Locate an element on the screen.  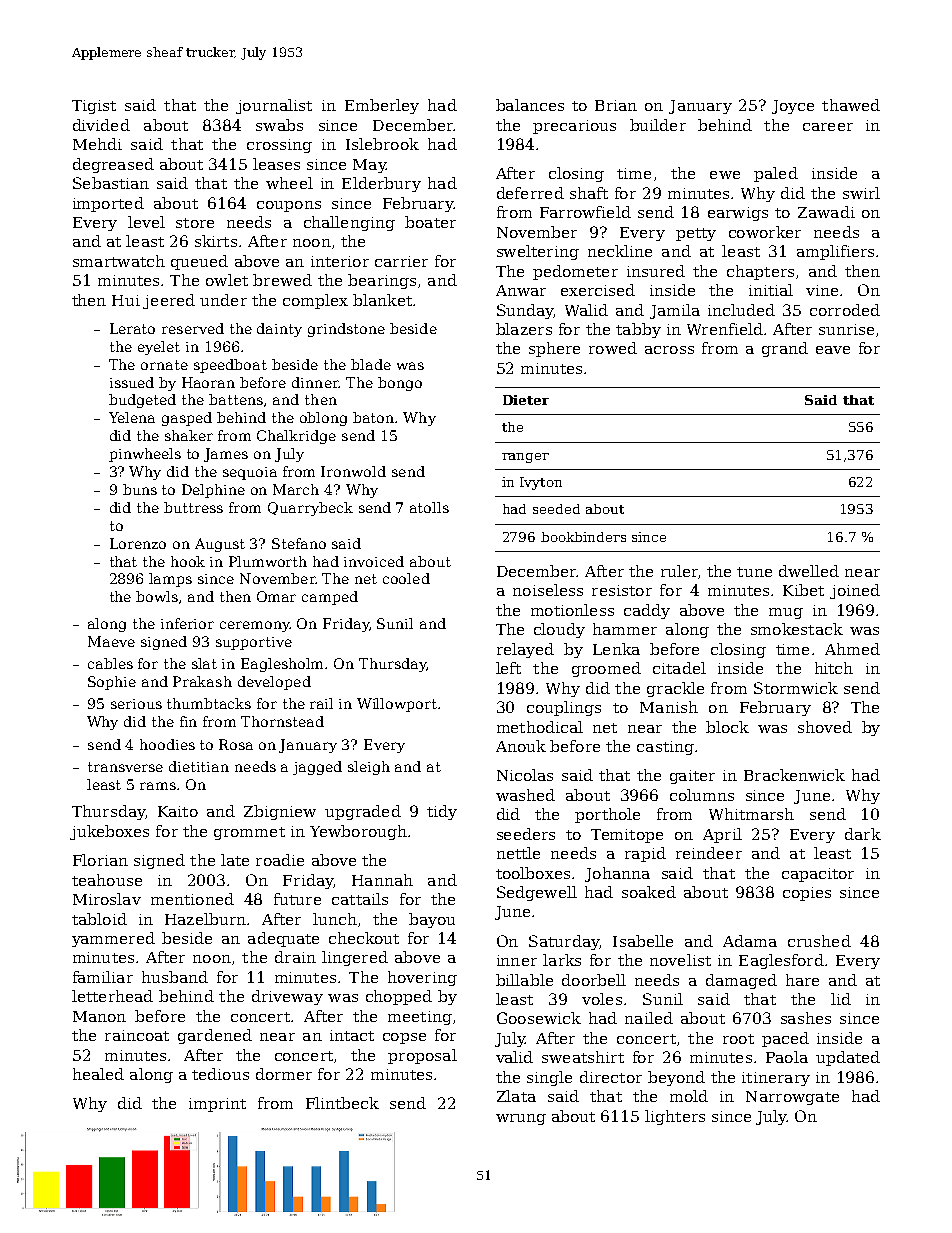
bongo is located at coordinates (400, 384).
